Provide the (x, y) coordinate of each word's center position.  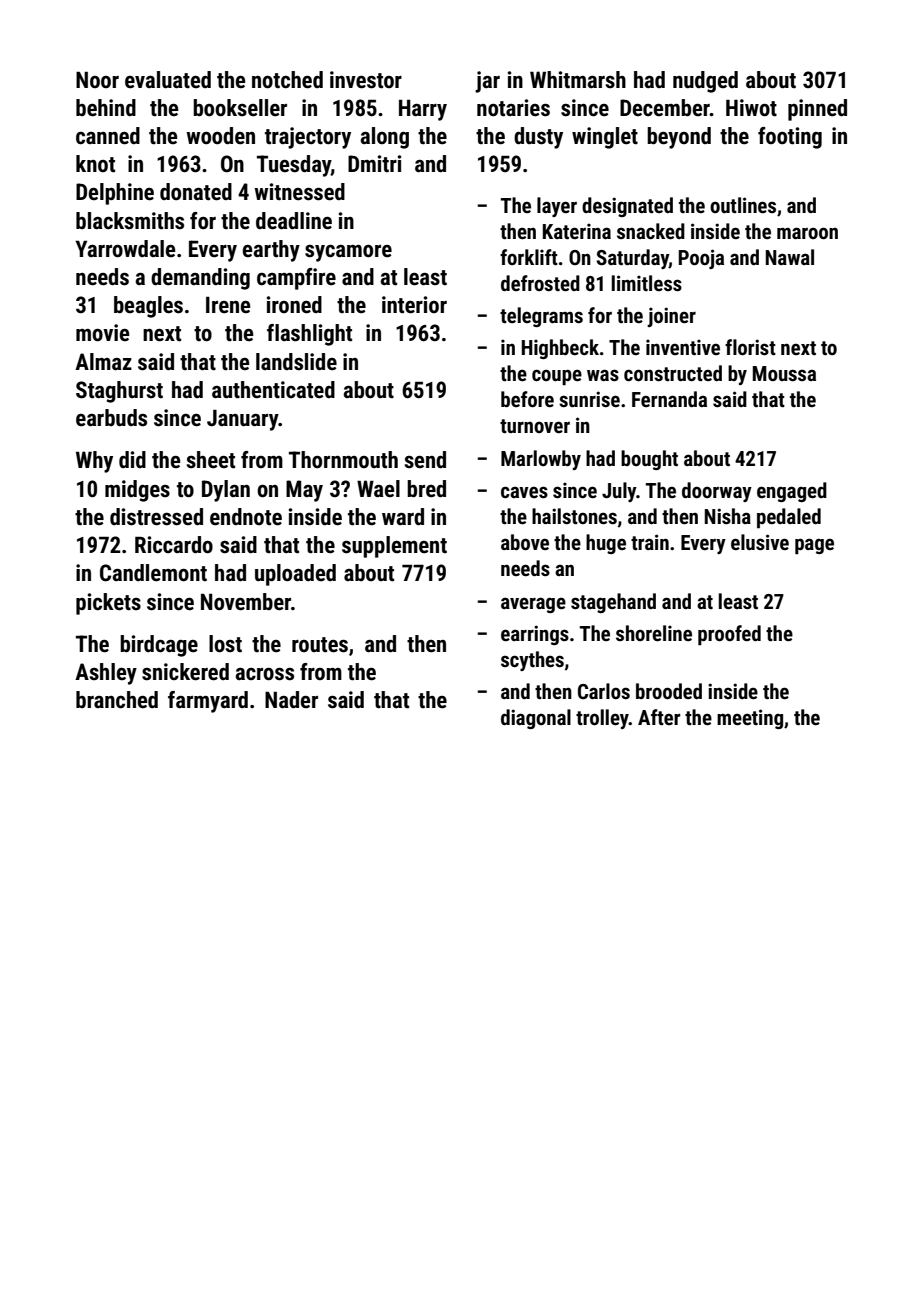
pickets (108, 604)
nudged (705, 82)
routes (320, 645)
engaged (792, 492)
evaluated (168, 80)
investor (366, 80)
